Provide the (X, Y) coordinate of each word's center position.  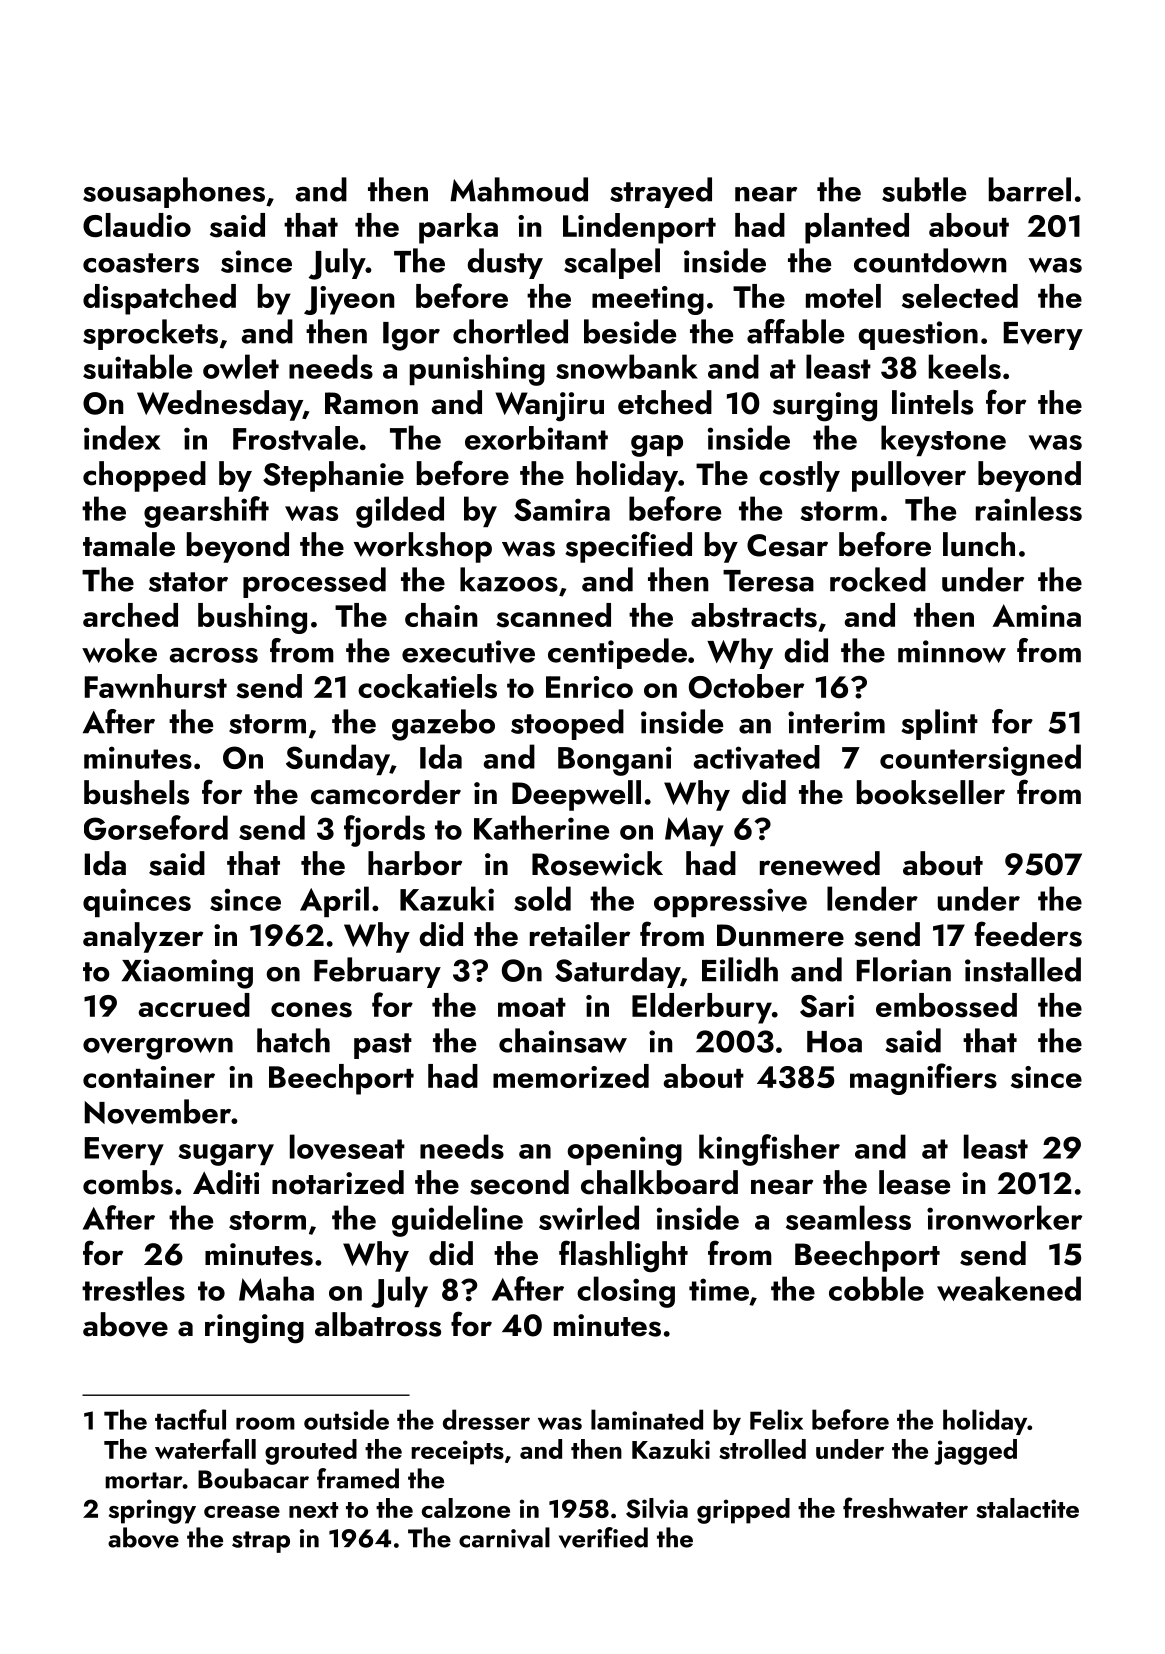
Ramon (371, 403)
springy (152, 1511)
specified (628, 547)
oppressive (730, 902)
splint (940, 724)
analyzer (143, 937)
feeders (1028, 934)
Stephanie (333, 476)
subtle (924, 189)
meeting (648, 300)
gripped (743, 1511)
